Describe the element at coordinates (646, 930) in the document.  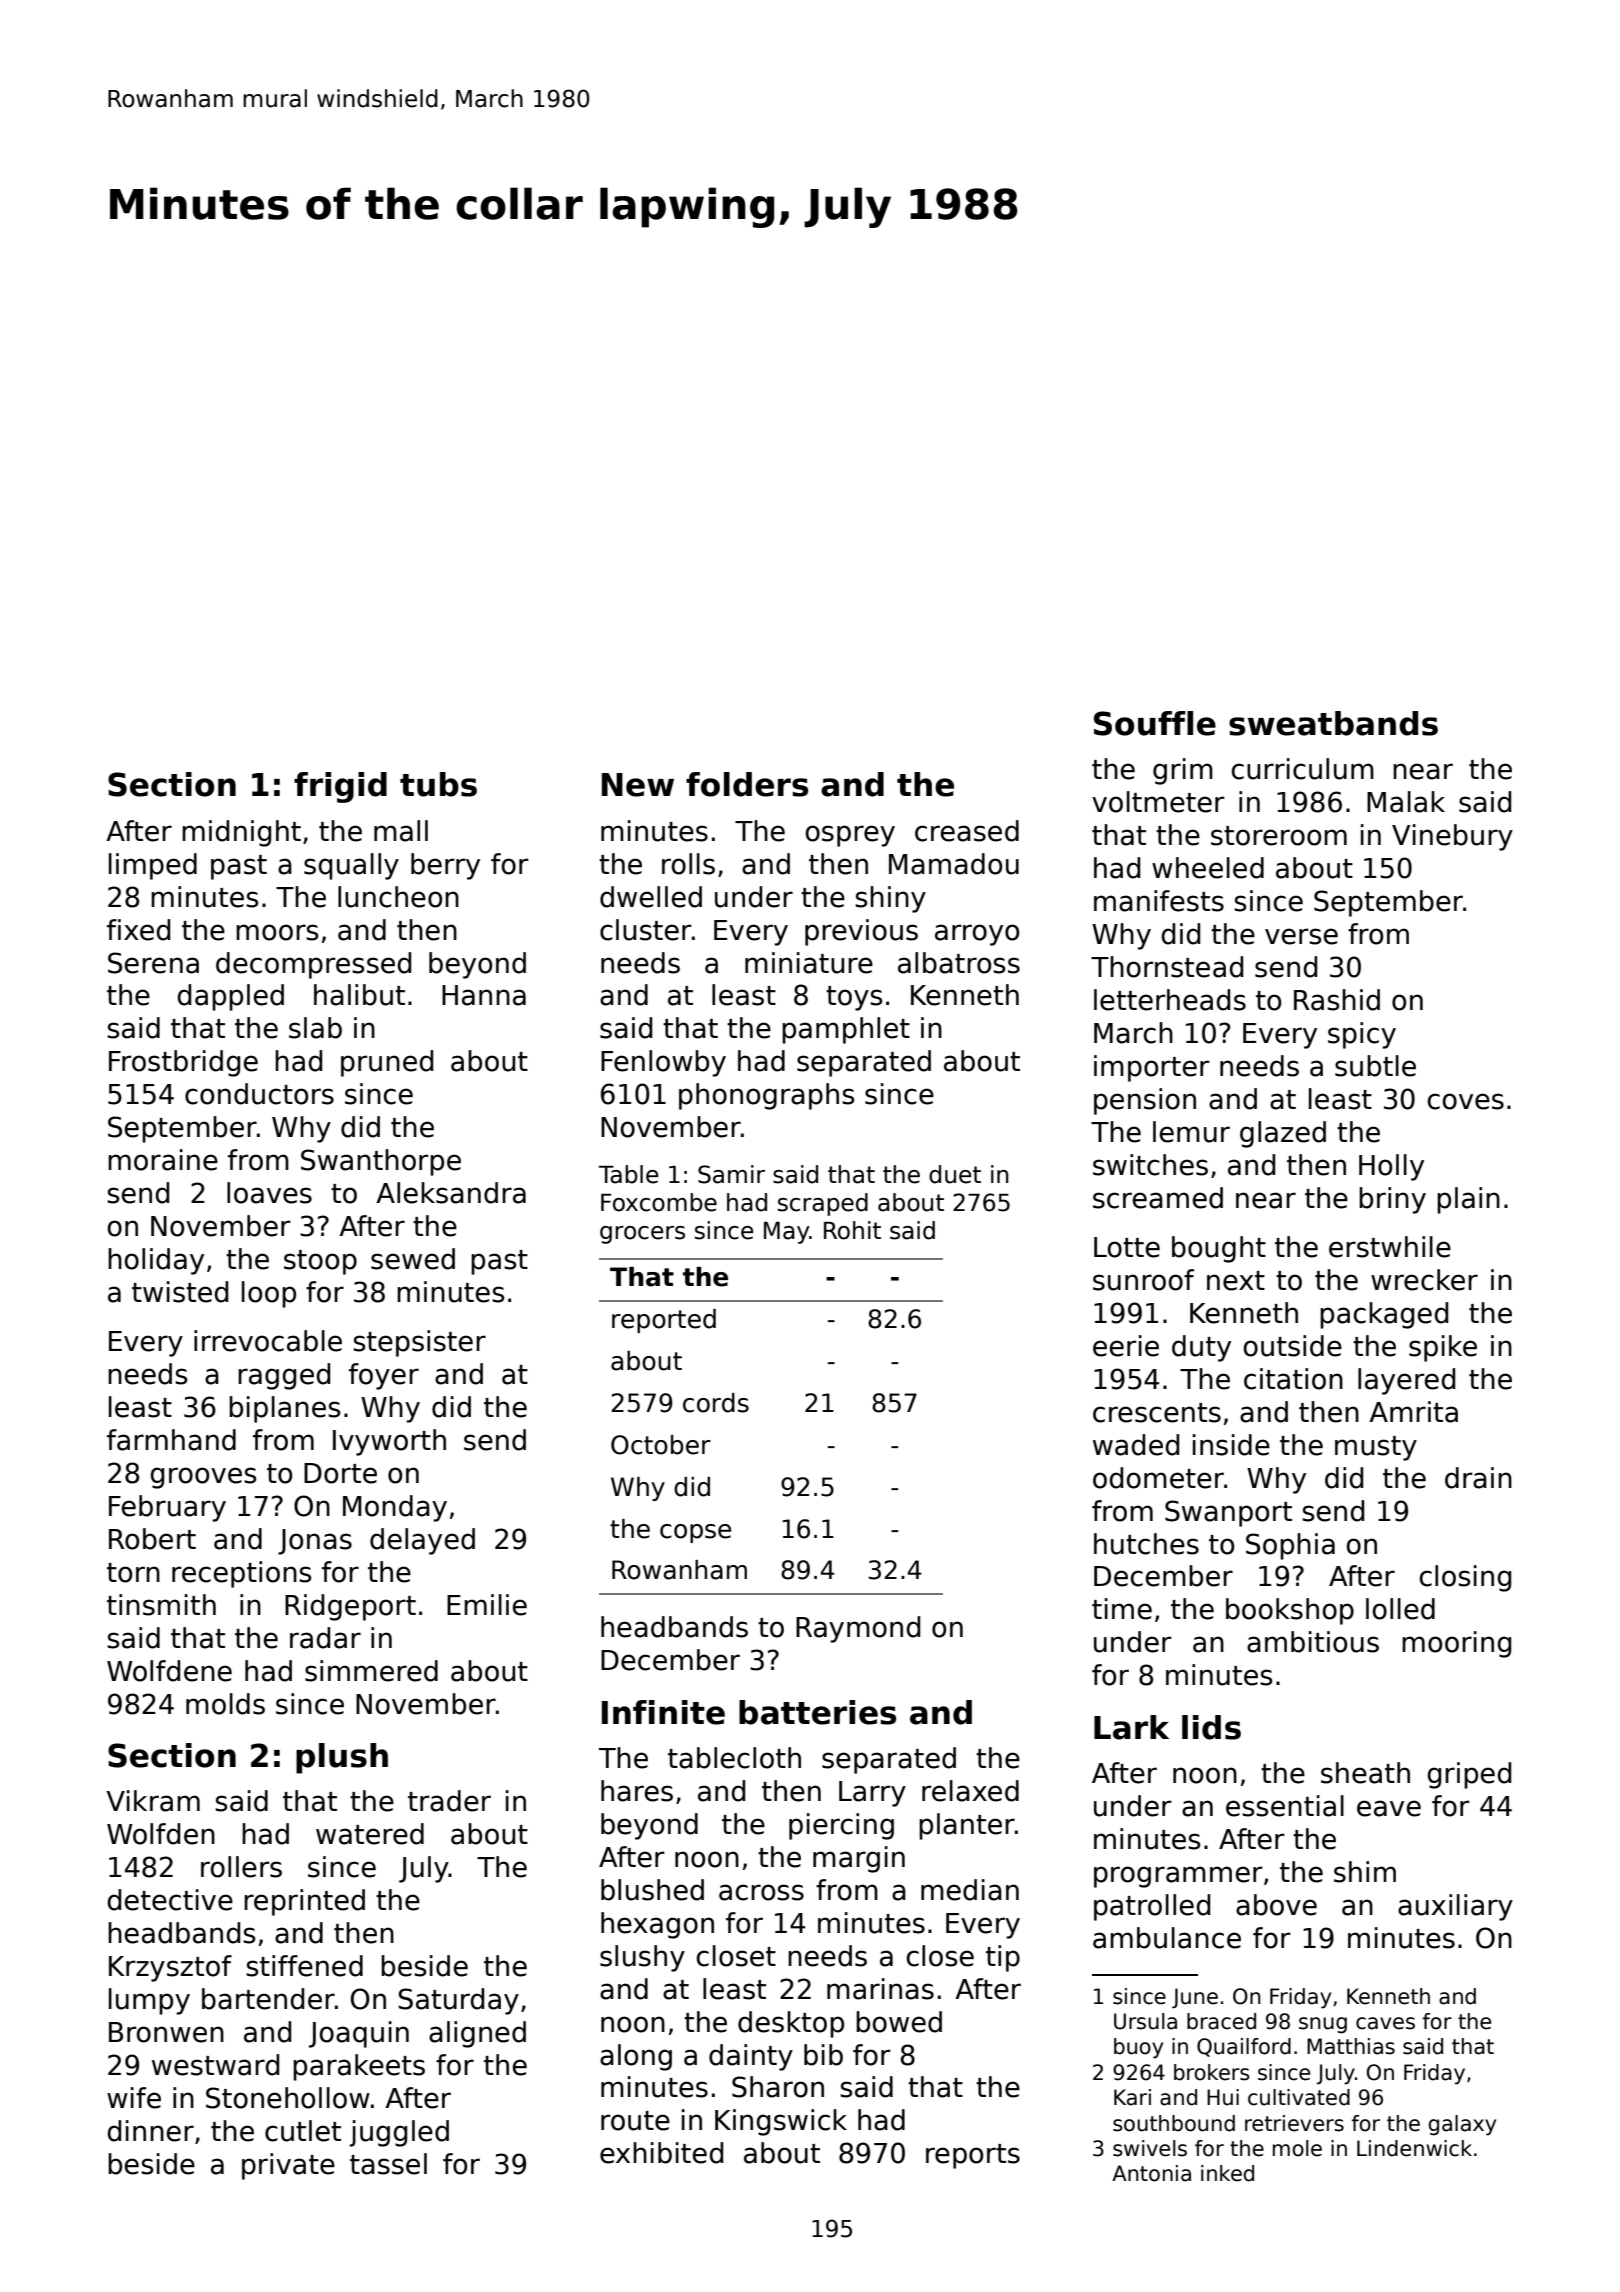
I see `cluster` at that location.
